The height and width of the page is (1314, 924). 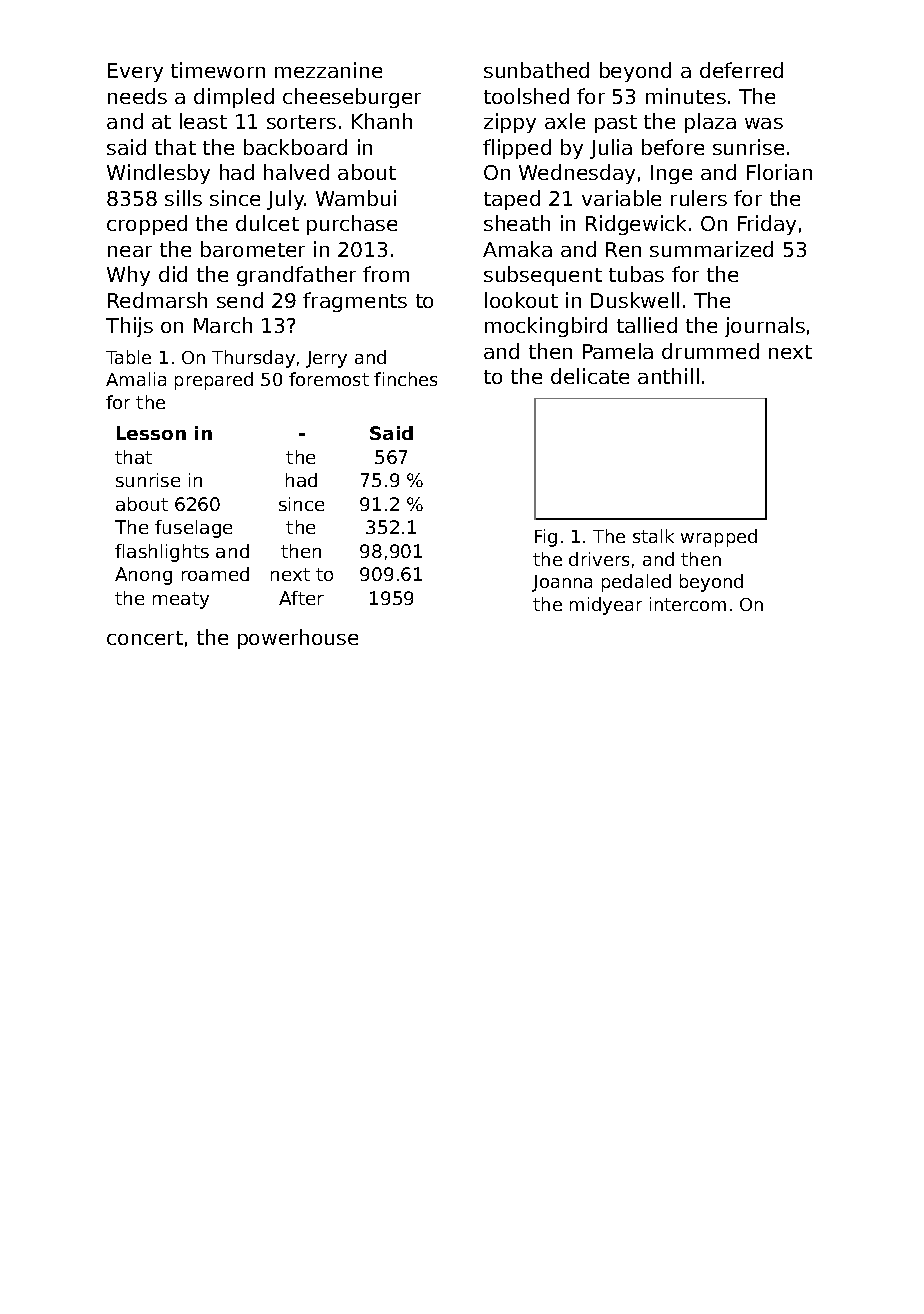 What do you see at coordinates (711, 249) in the page?
I see `summarized` at bounding box center [711, 249].
